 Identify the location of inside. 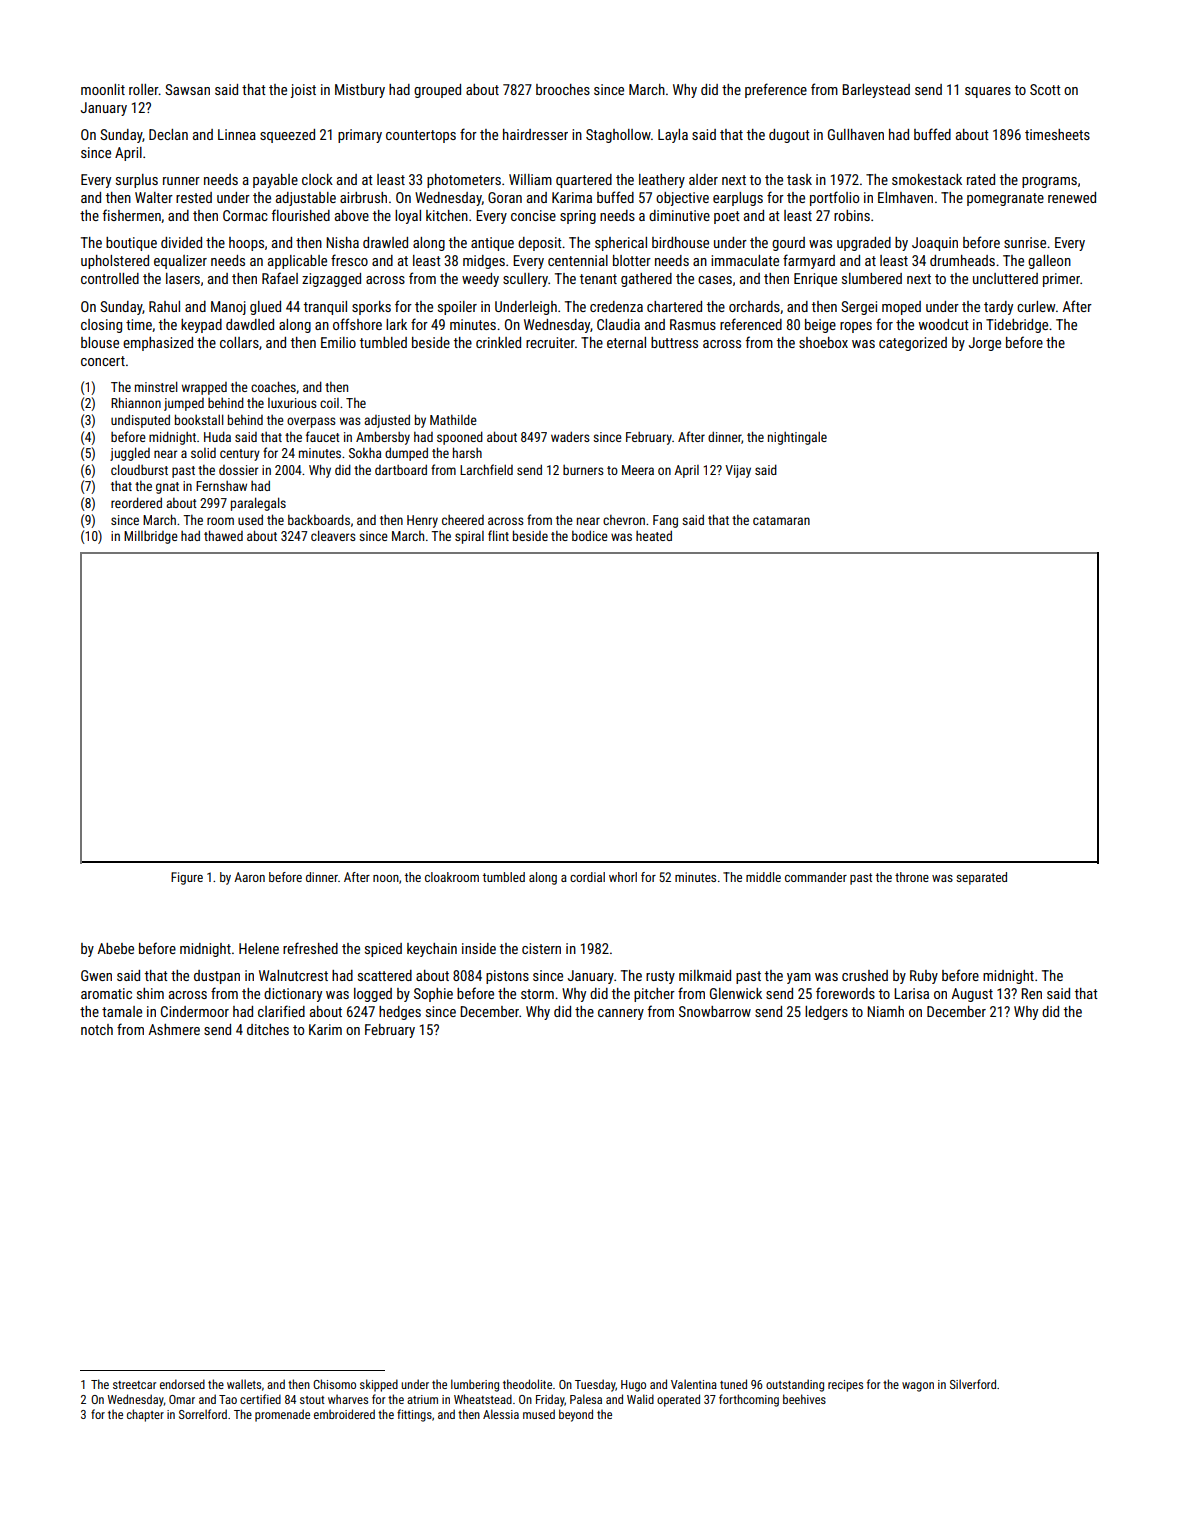
(479, 948).
